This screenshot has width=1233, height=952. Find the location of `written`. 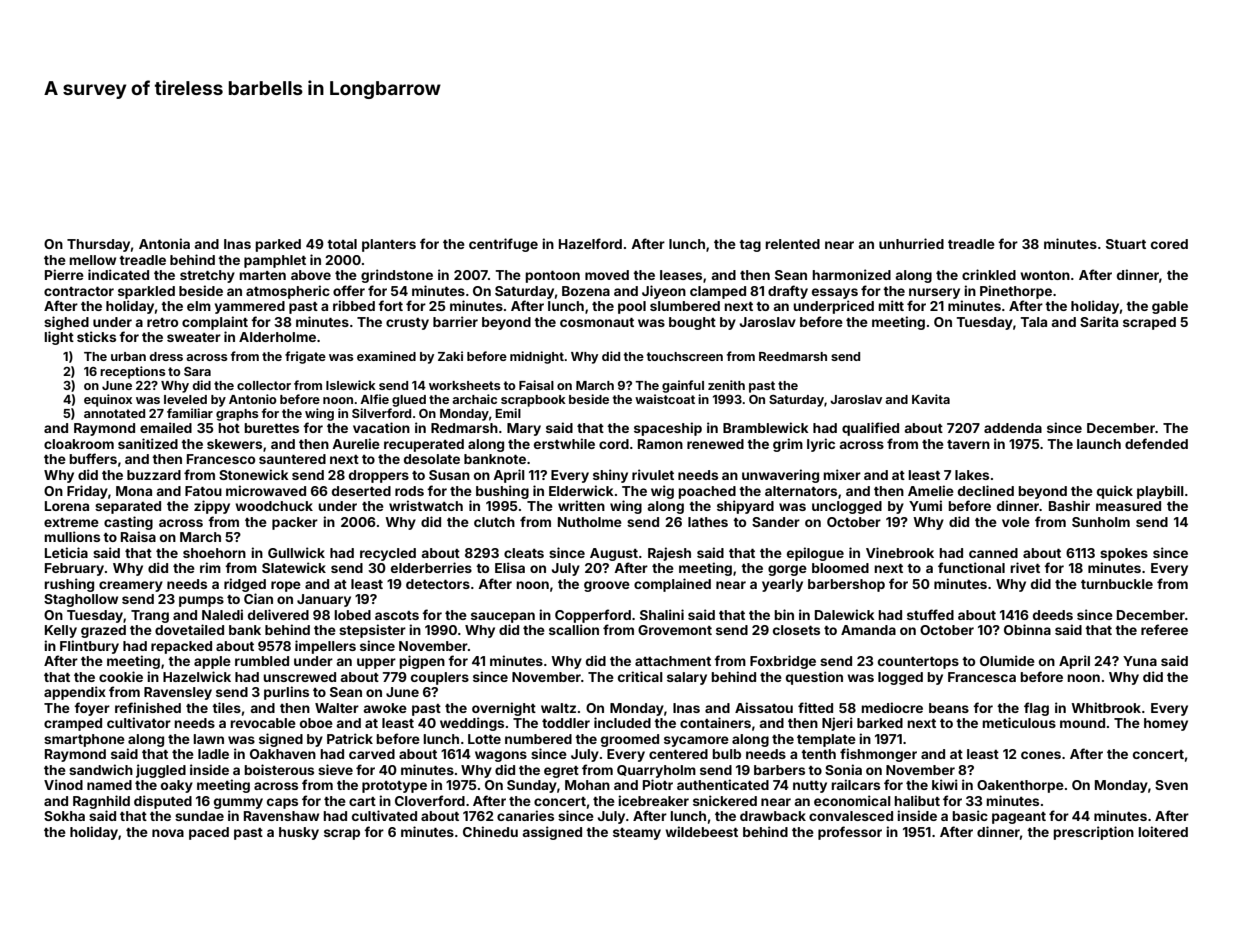

written is located at coordinates (581, 505).
